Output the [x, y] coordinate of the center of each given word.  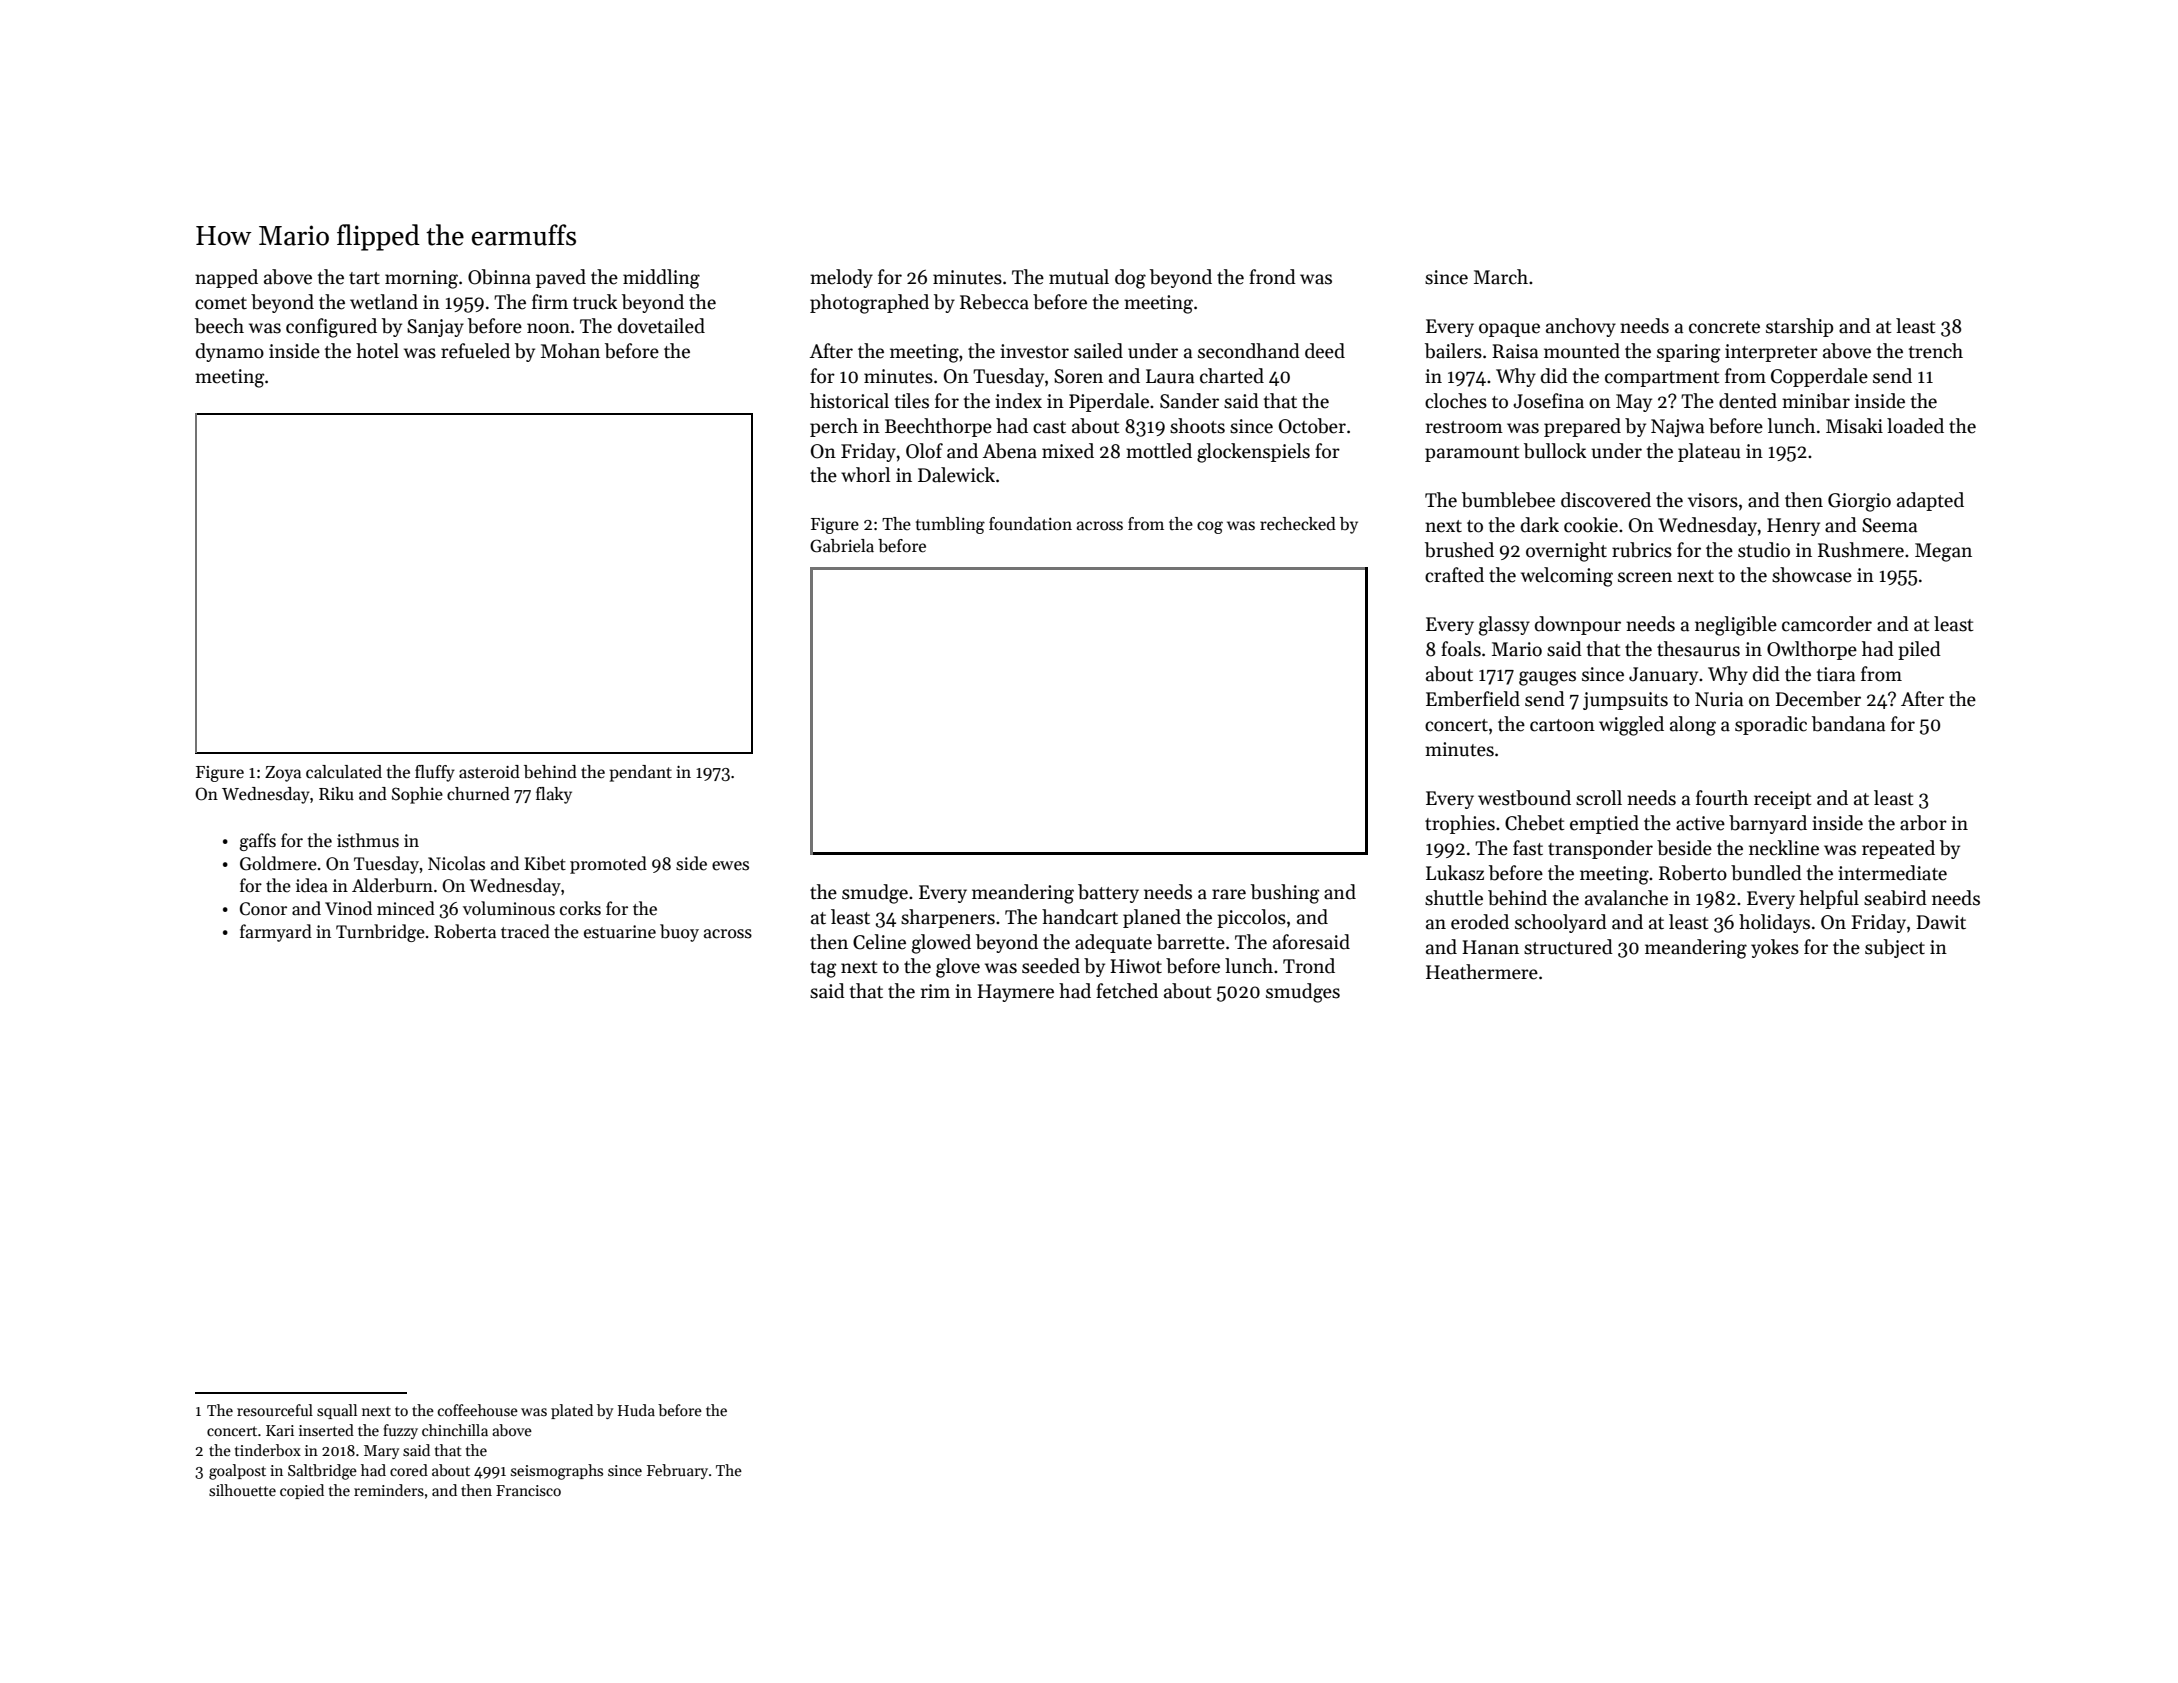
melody [841, 278]
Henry [1793, 527]
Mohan [570, 351]
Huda [636, 1410]
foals [1461, 649]
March [1501, 277]
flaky [554, 795]
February [677, 1471]
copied [302, 1491]
